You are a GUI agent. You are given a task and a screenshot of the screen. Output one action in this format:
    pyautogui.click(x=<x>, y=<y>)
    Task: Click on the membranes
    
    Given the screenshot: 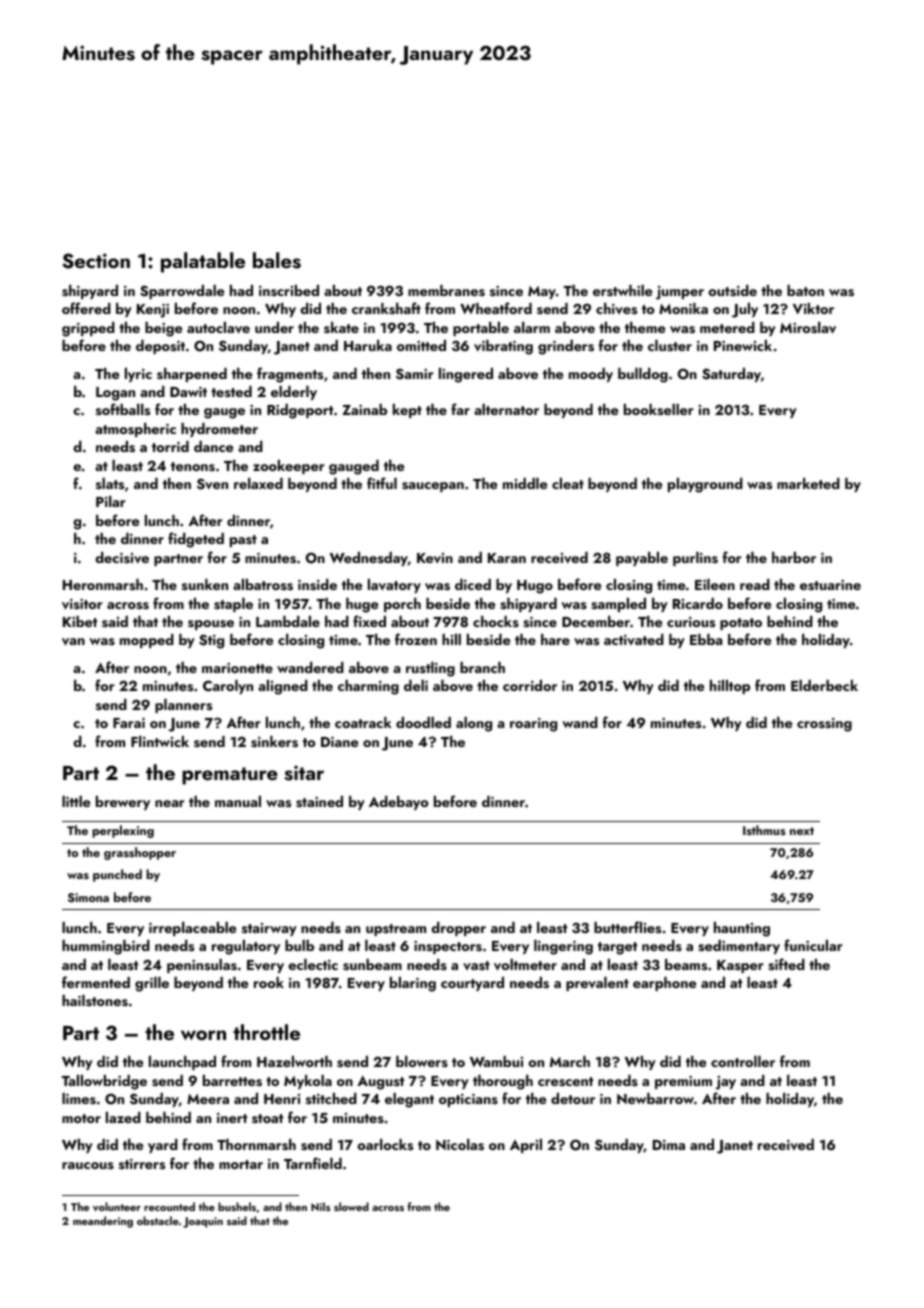 What is the action you would take?
    pyautogui.click(x=446, y=290)
